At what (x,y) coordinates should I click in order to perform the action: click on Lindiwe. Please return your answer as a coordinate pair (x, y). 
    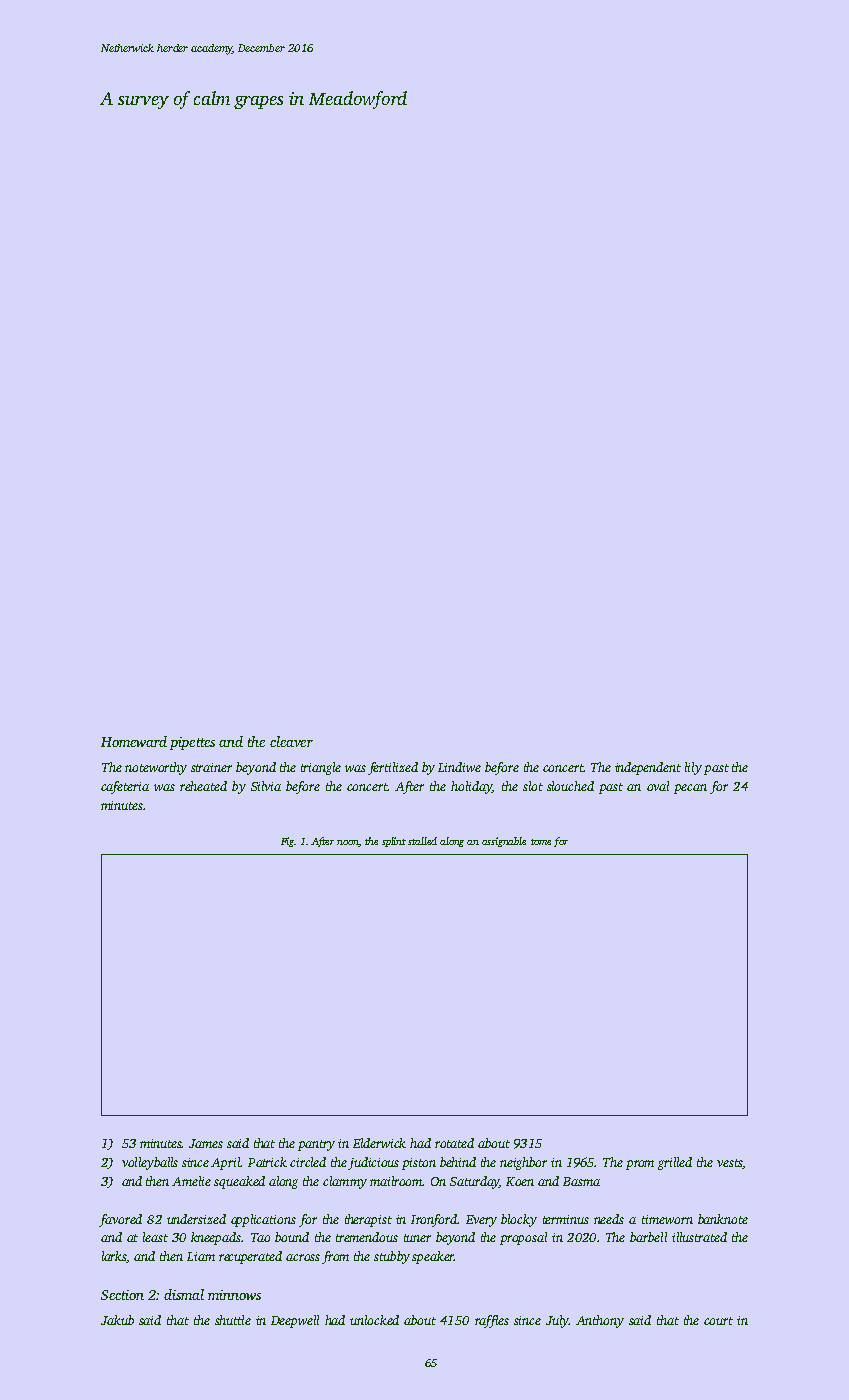
    Looking at the image, I should click on (459, 767).
